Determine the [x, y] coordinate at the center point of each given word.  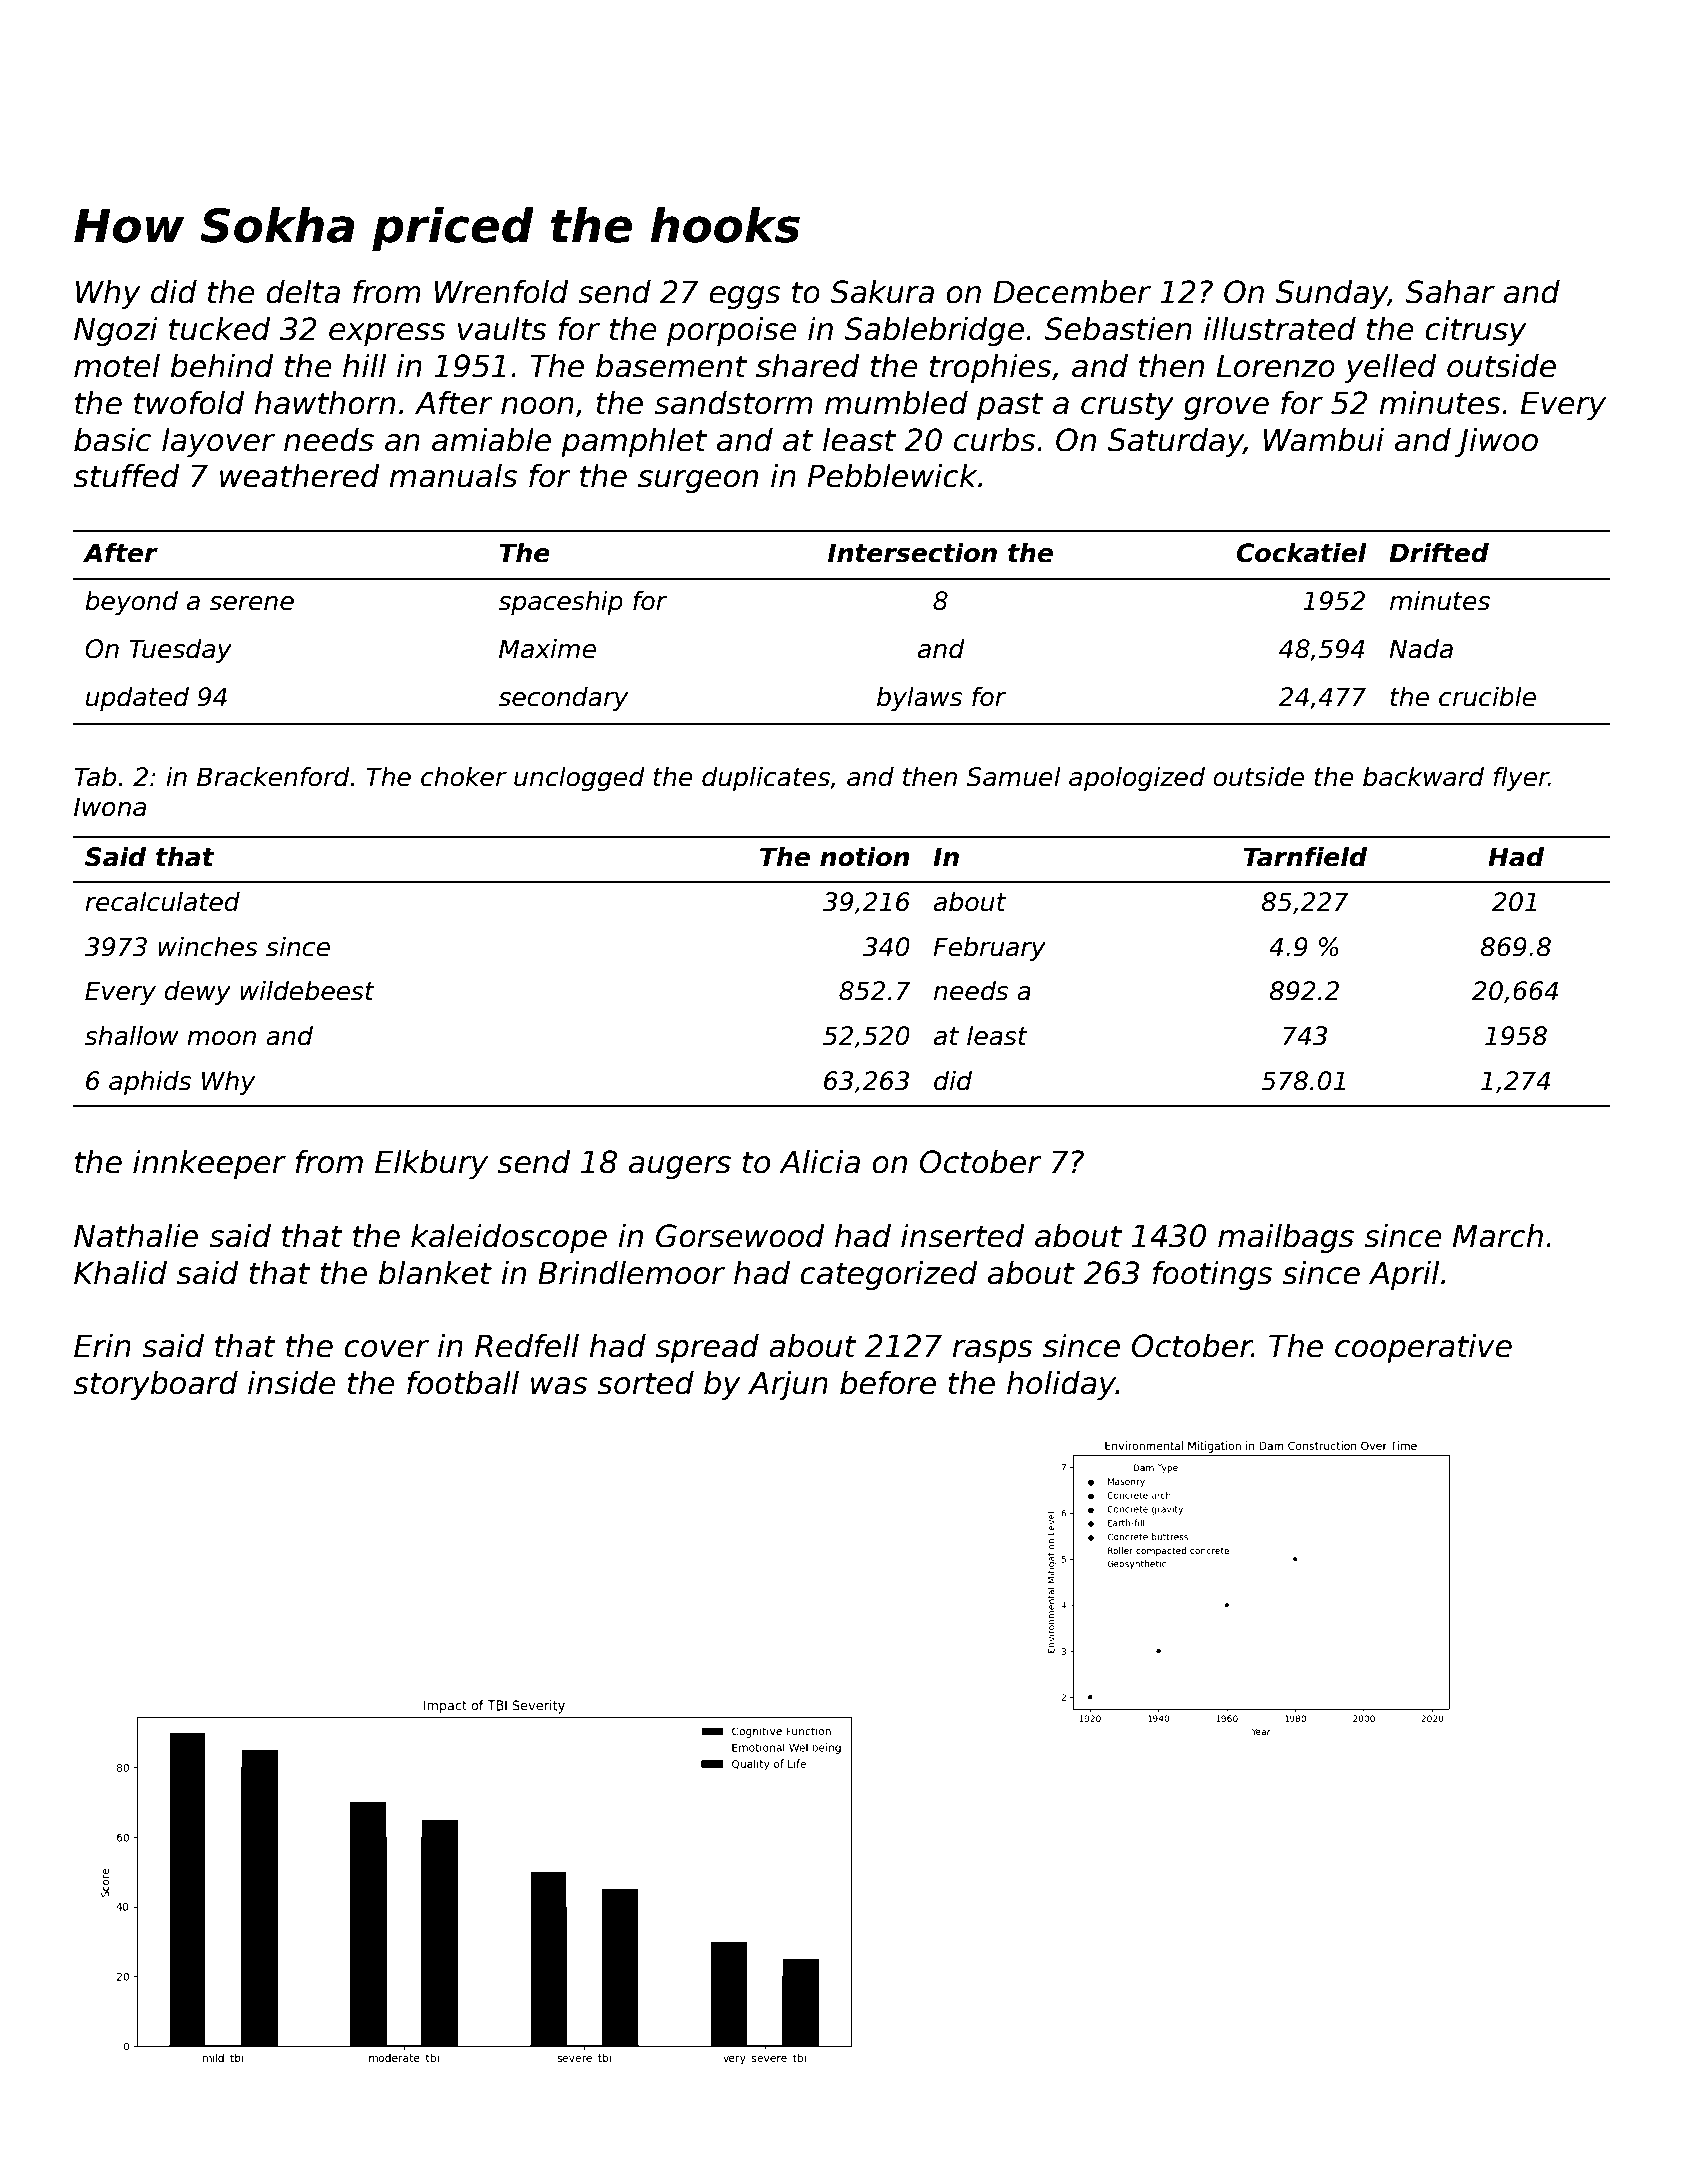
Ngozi [116, 331]
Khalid [120, 1273]
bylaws [919, 699]
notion [864, 856]
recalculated [162, 902]
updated [137, 699]
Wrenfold [502, 292]
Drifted [1439, 552]
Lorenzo [1276, 366]
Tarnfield [1305, 856]
